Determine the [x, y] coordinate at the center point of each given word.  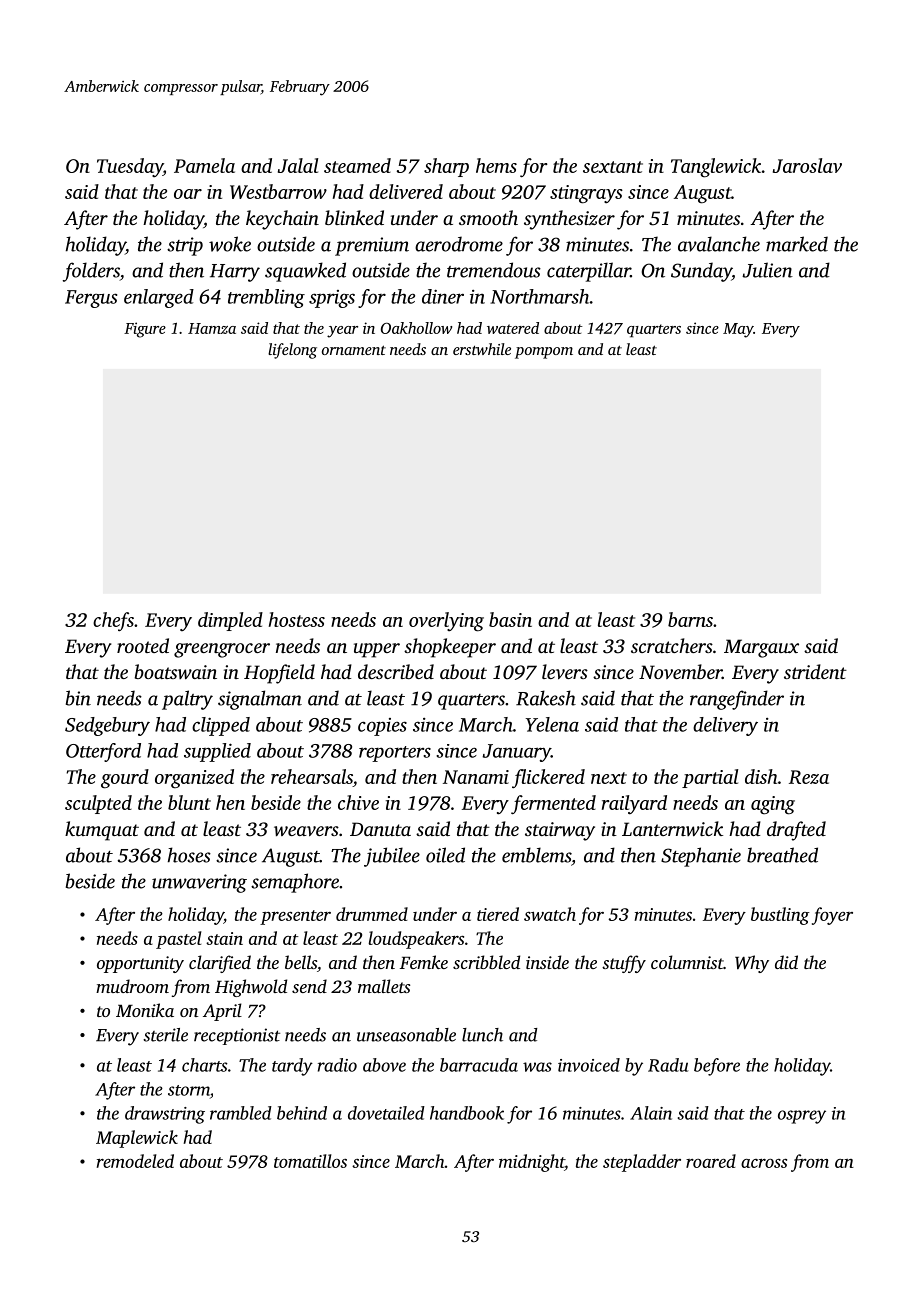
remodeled [135, 1161]
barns [690, 619]
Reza [809, 777]
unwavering [199, 883]
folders [91, 272]
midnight [532, 1163]
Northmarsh [540, 296]
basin [510, 619]
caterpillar [589, 272]
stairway [560, 831]
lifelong [292, 351]
